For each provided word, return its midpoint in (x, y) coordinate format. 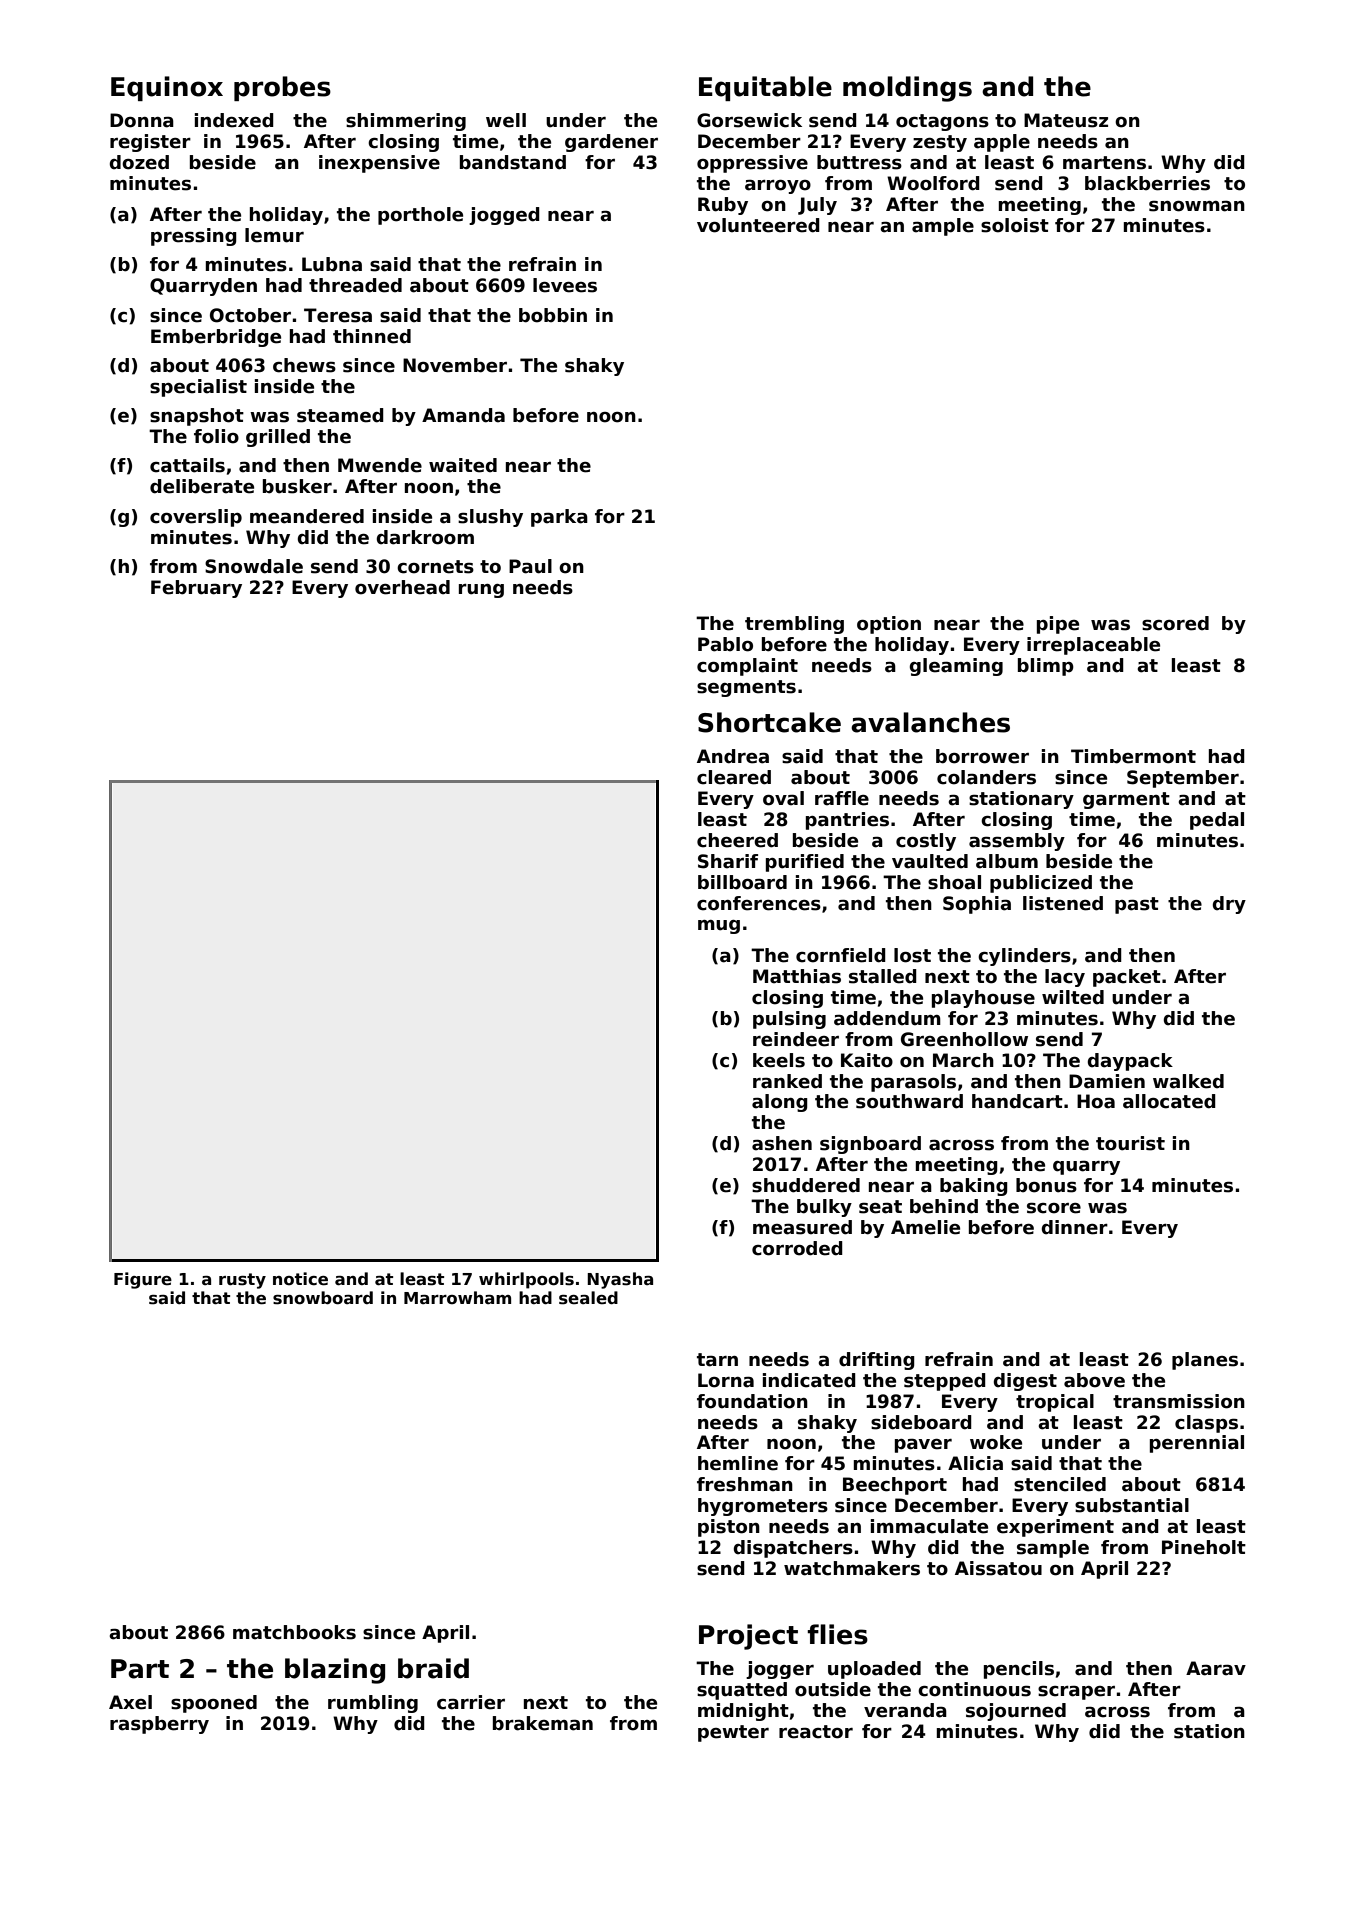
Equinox (167, 88)
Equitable (765, 88)
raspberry (159, 1725)
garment (1126, 800)
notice (300, 1279)
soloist (1015, 225)
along (780, 1103)
